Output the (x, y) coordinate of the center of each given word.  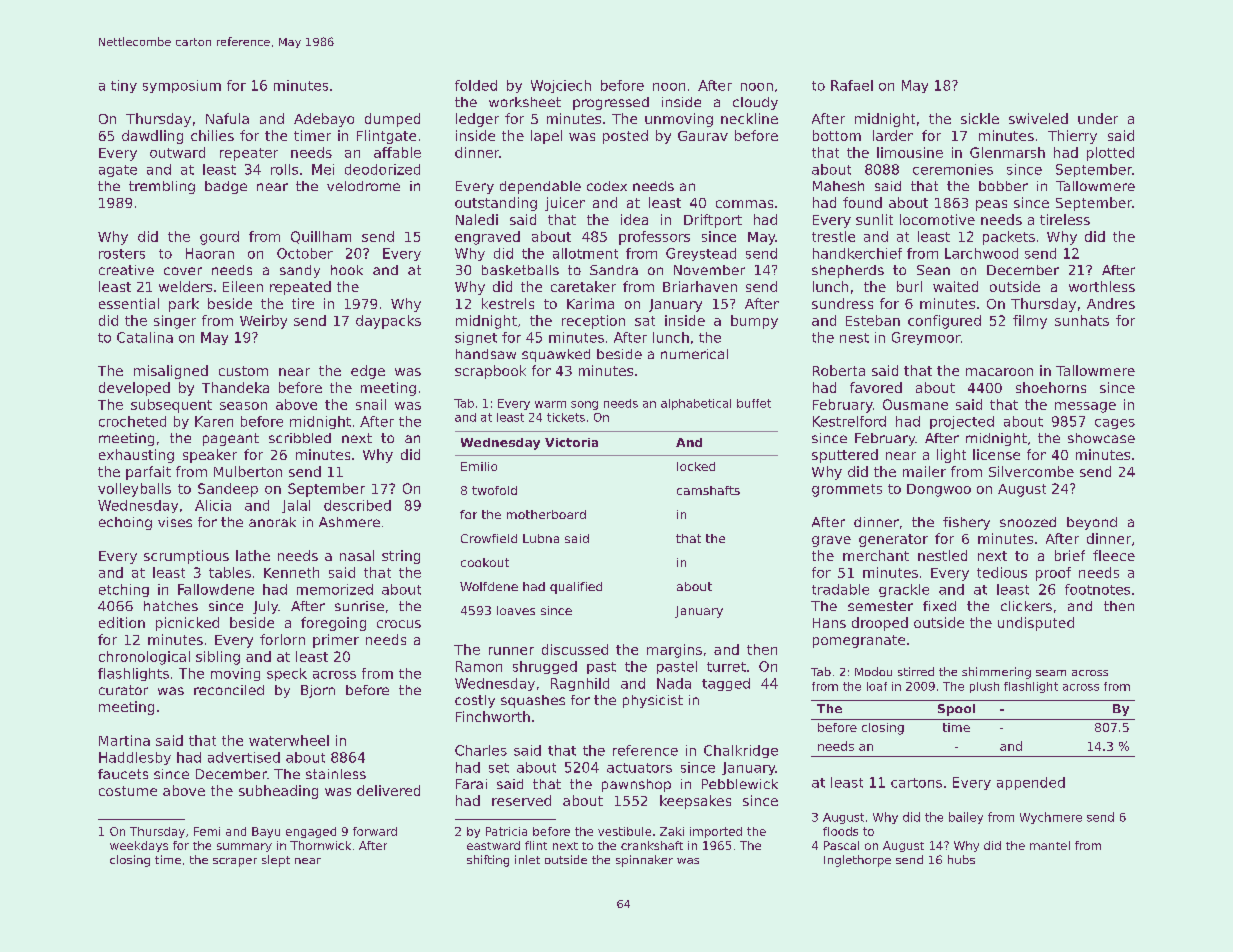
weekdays (139, 846)
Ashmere (349, 522)
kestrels (508, 303)
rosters (122, 254)
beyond (1092, 523)
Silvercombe (1031, 471)
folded (476, 85)
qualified (576, 588)
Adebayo (324, 120)
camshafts (708, 490)
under (1098, 118)
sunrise (359, 606)
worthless (1102, 286)
